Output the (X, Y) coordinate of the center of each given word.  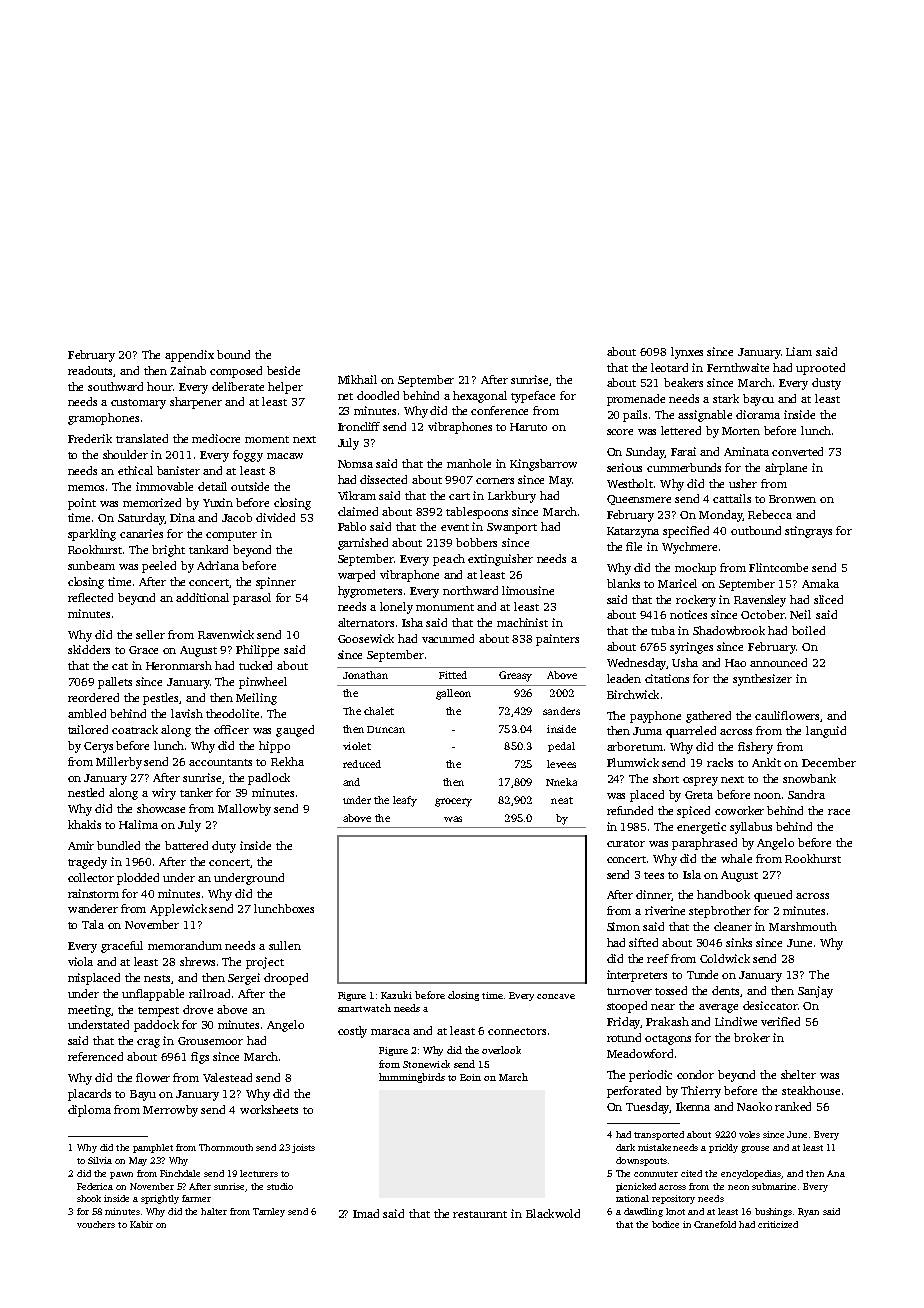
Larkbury (512, 497)
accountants (220, 762)
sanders (561, 711)
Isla (692, 874)
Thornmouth (226, 1147)
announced (778, 662)
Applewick (178, 910)
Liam (799, 351)
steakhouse (811, 1090)
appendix (189, 356)
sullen (285, 945)
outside (250, 486)
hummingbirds (412, 1078)
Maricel (677, 583)
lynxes (687, 353)
